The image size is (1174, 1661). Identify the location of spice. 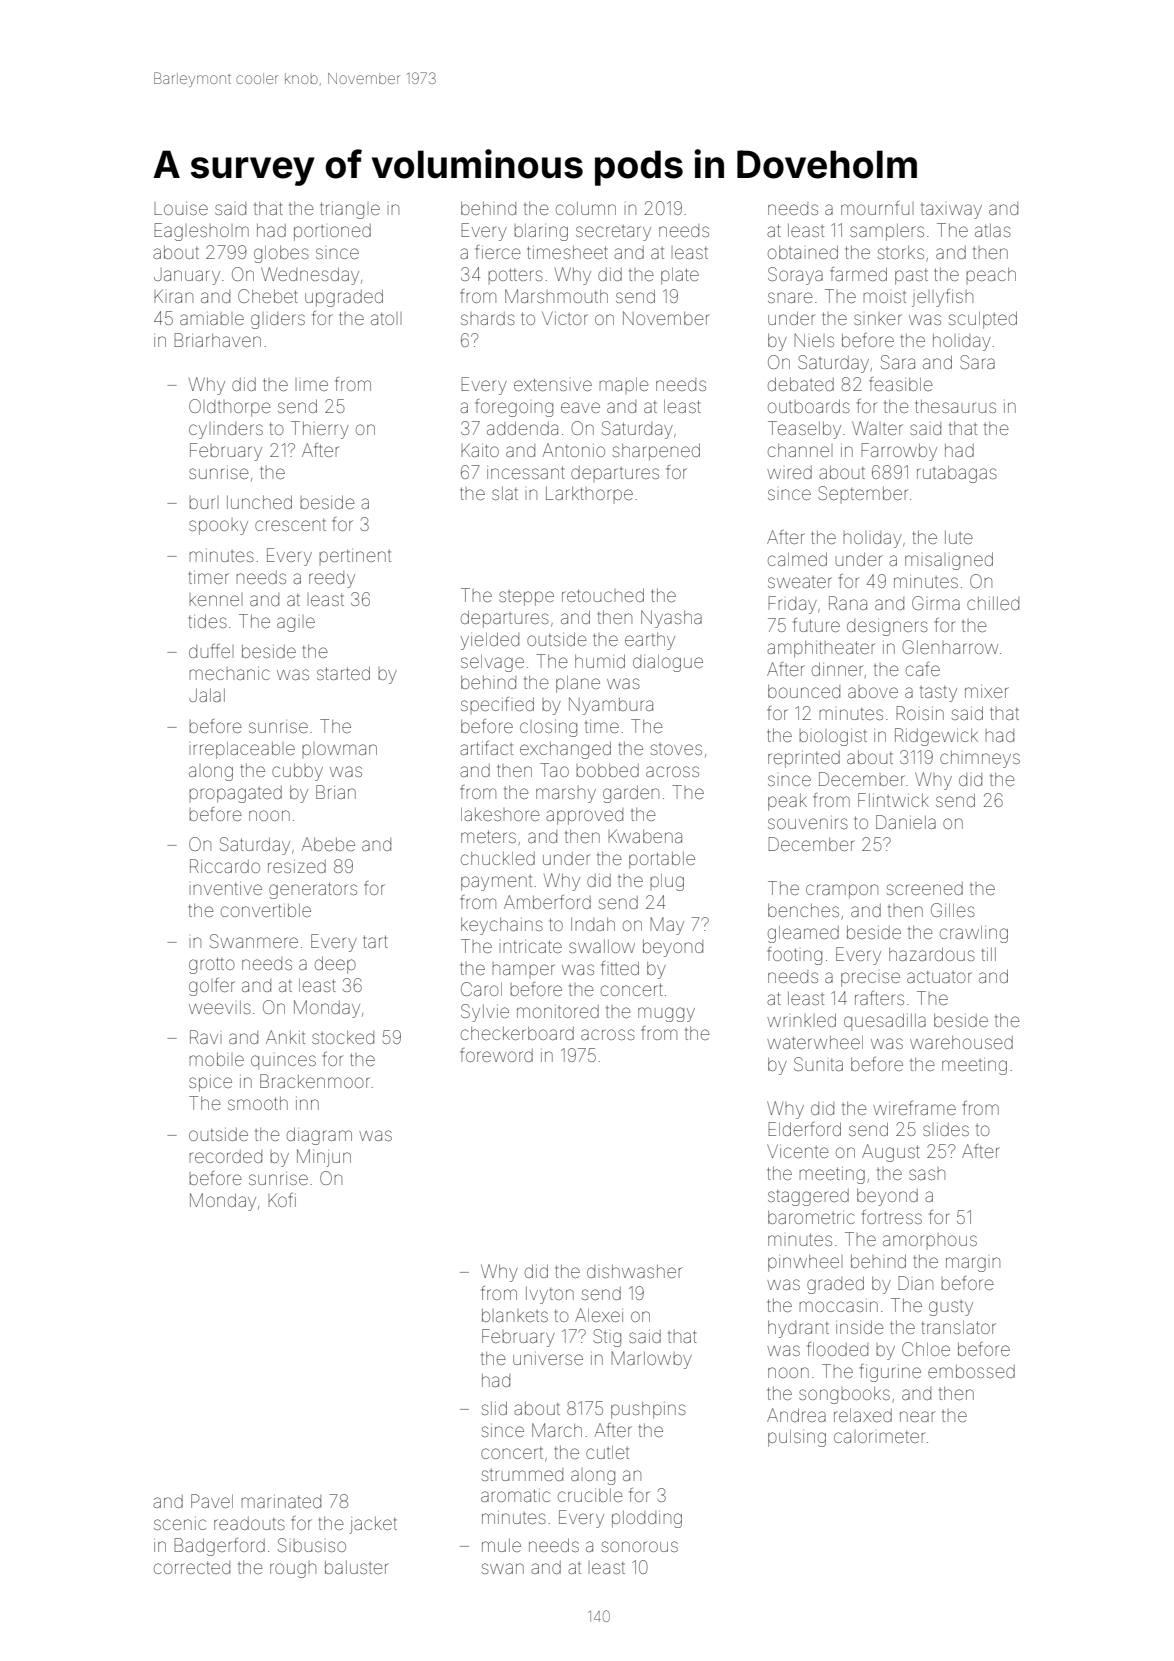
(210, 1084).
